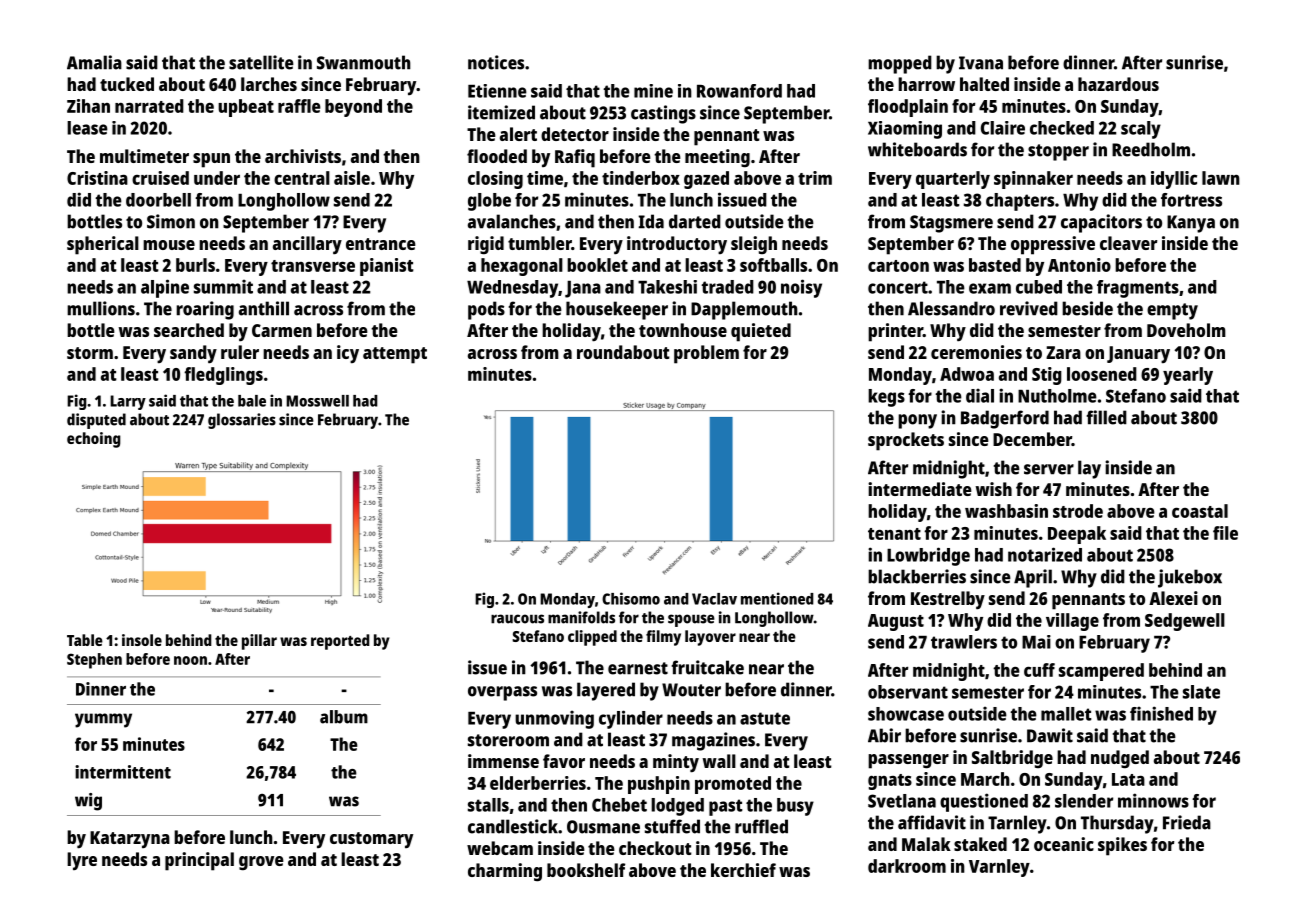 This screenshot has height=924, width=1308. I want to click on notices, so click(496, 62).
